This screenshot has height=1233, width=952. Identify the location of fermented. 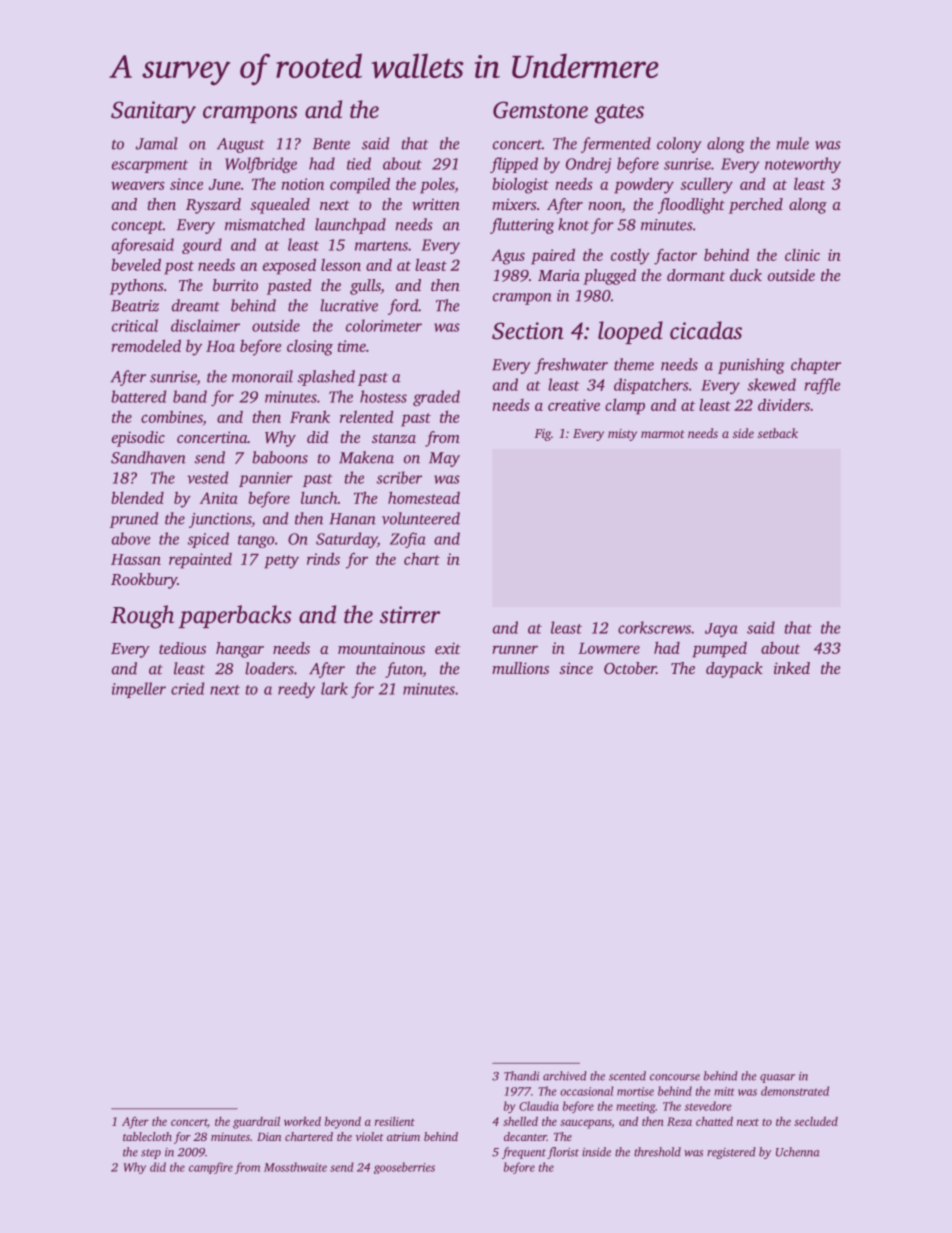
(616, 145).
